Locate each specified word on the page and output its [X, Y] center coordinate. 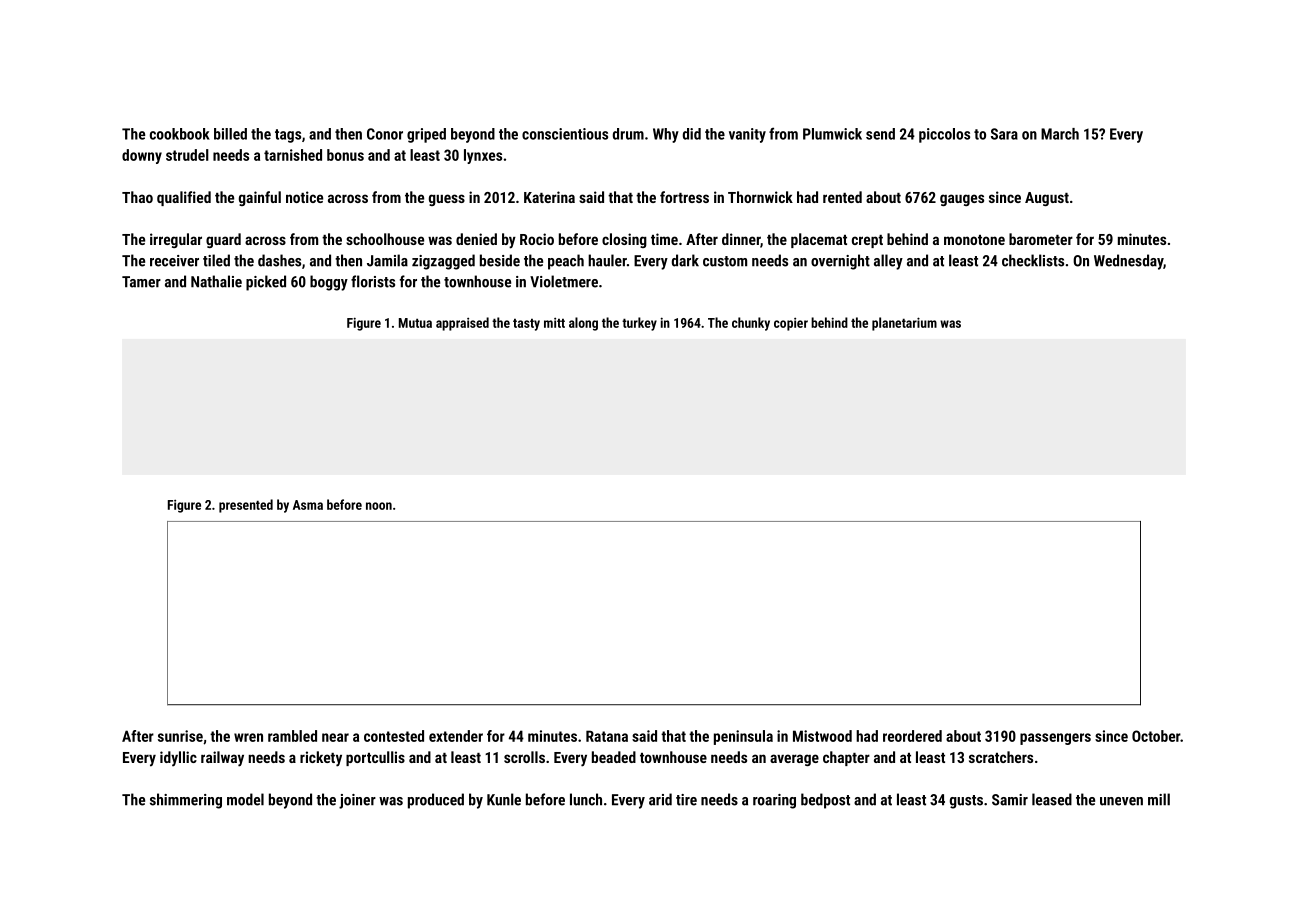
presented [246, 506]
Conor [385, 134]
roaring [774, 801]
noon [379, 506]
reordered [912, 736]
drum [628, 134]
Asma [308, 505]
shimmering [186, 801]
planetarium [904, 324]
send [880, 134]
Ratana [607, 736]
